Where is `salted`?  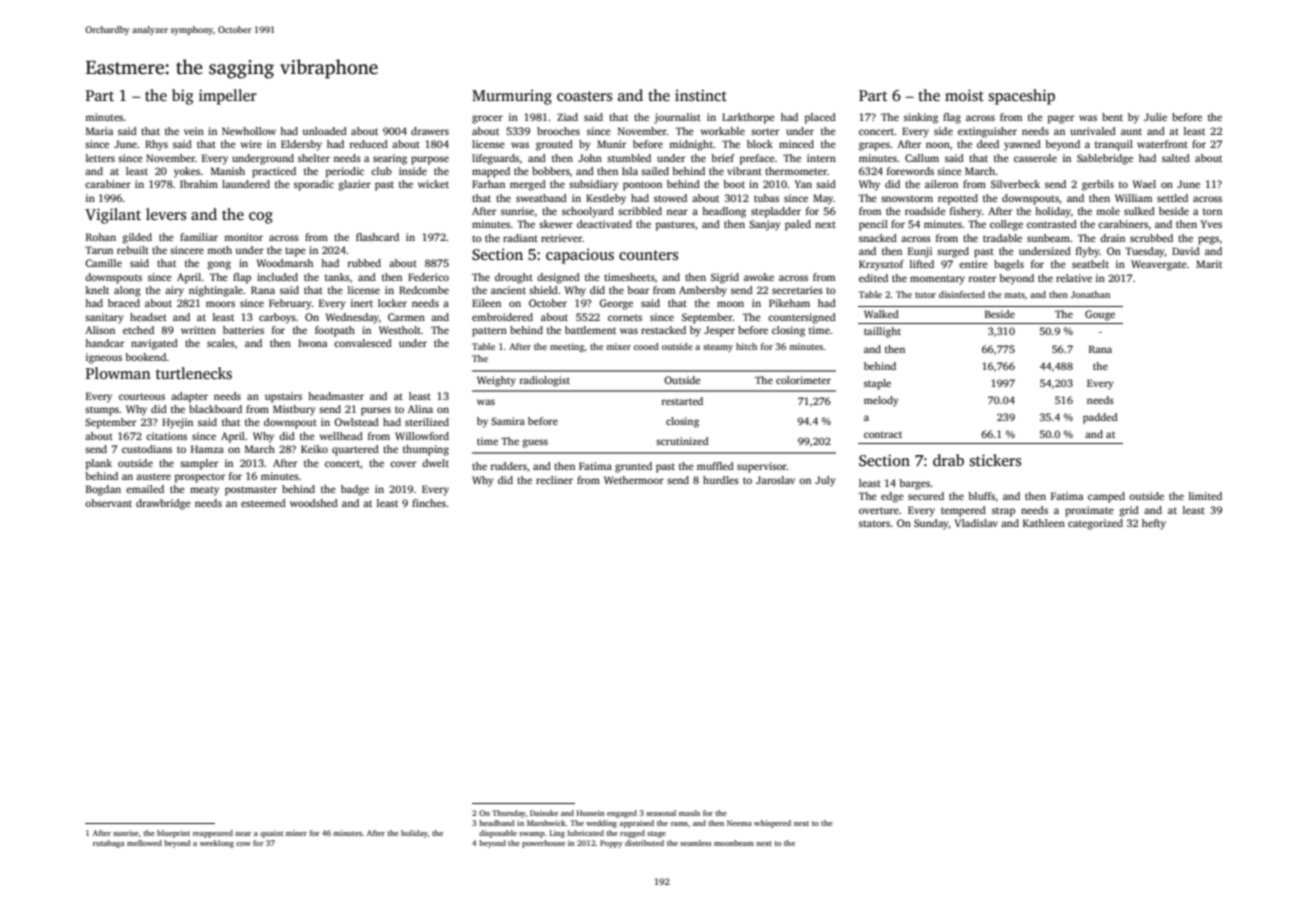 salted is located at coordinates (1176, 158).
